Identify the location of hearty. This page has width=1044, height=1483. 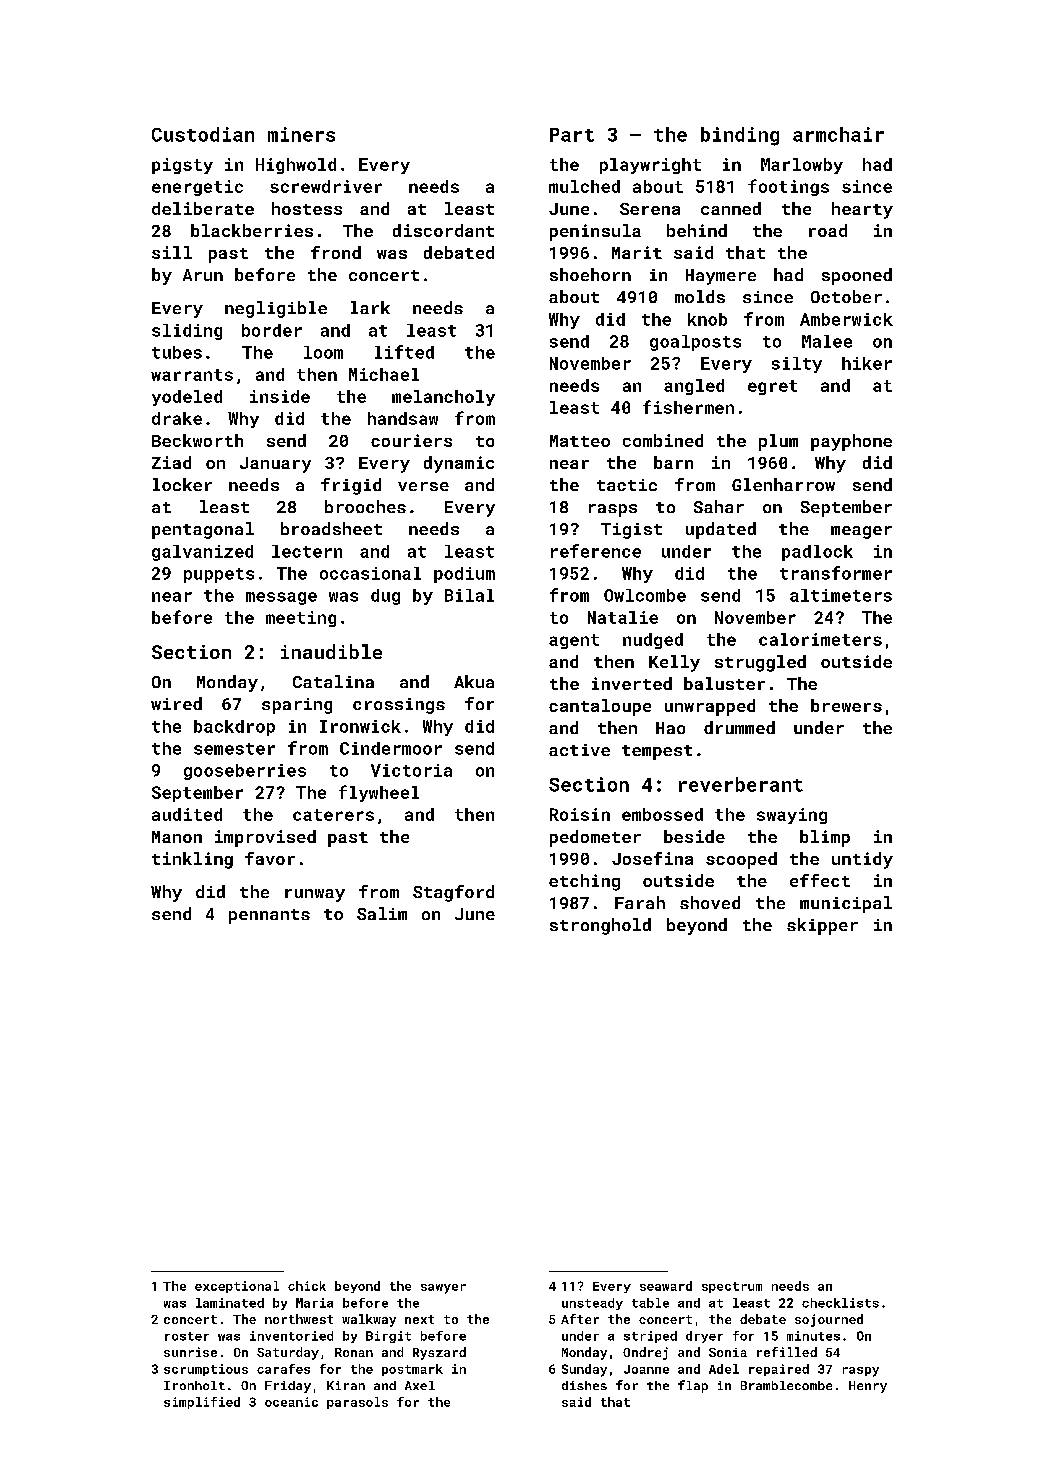
(862, 210).
